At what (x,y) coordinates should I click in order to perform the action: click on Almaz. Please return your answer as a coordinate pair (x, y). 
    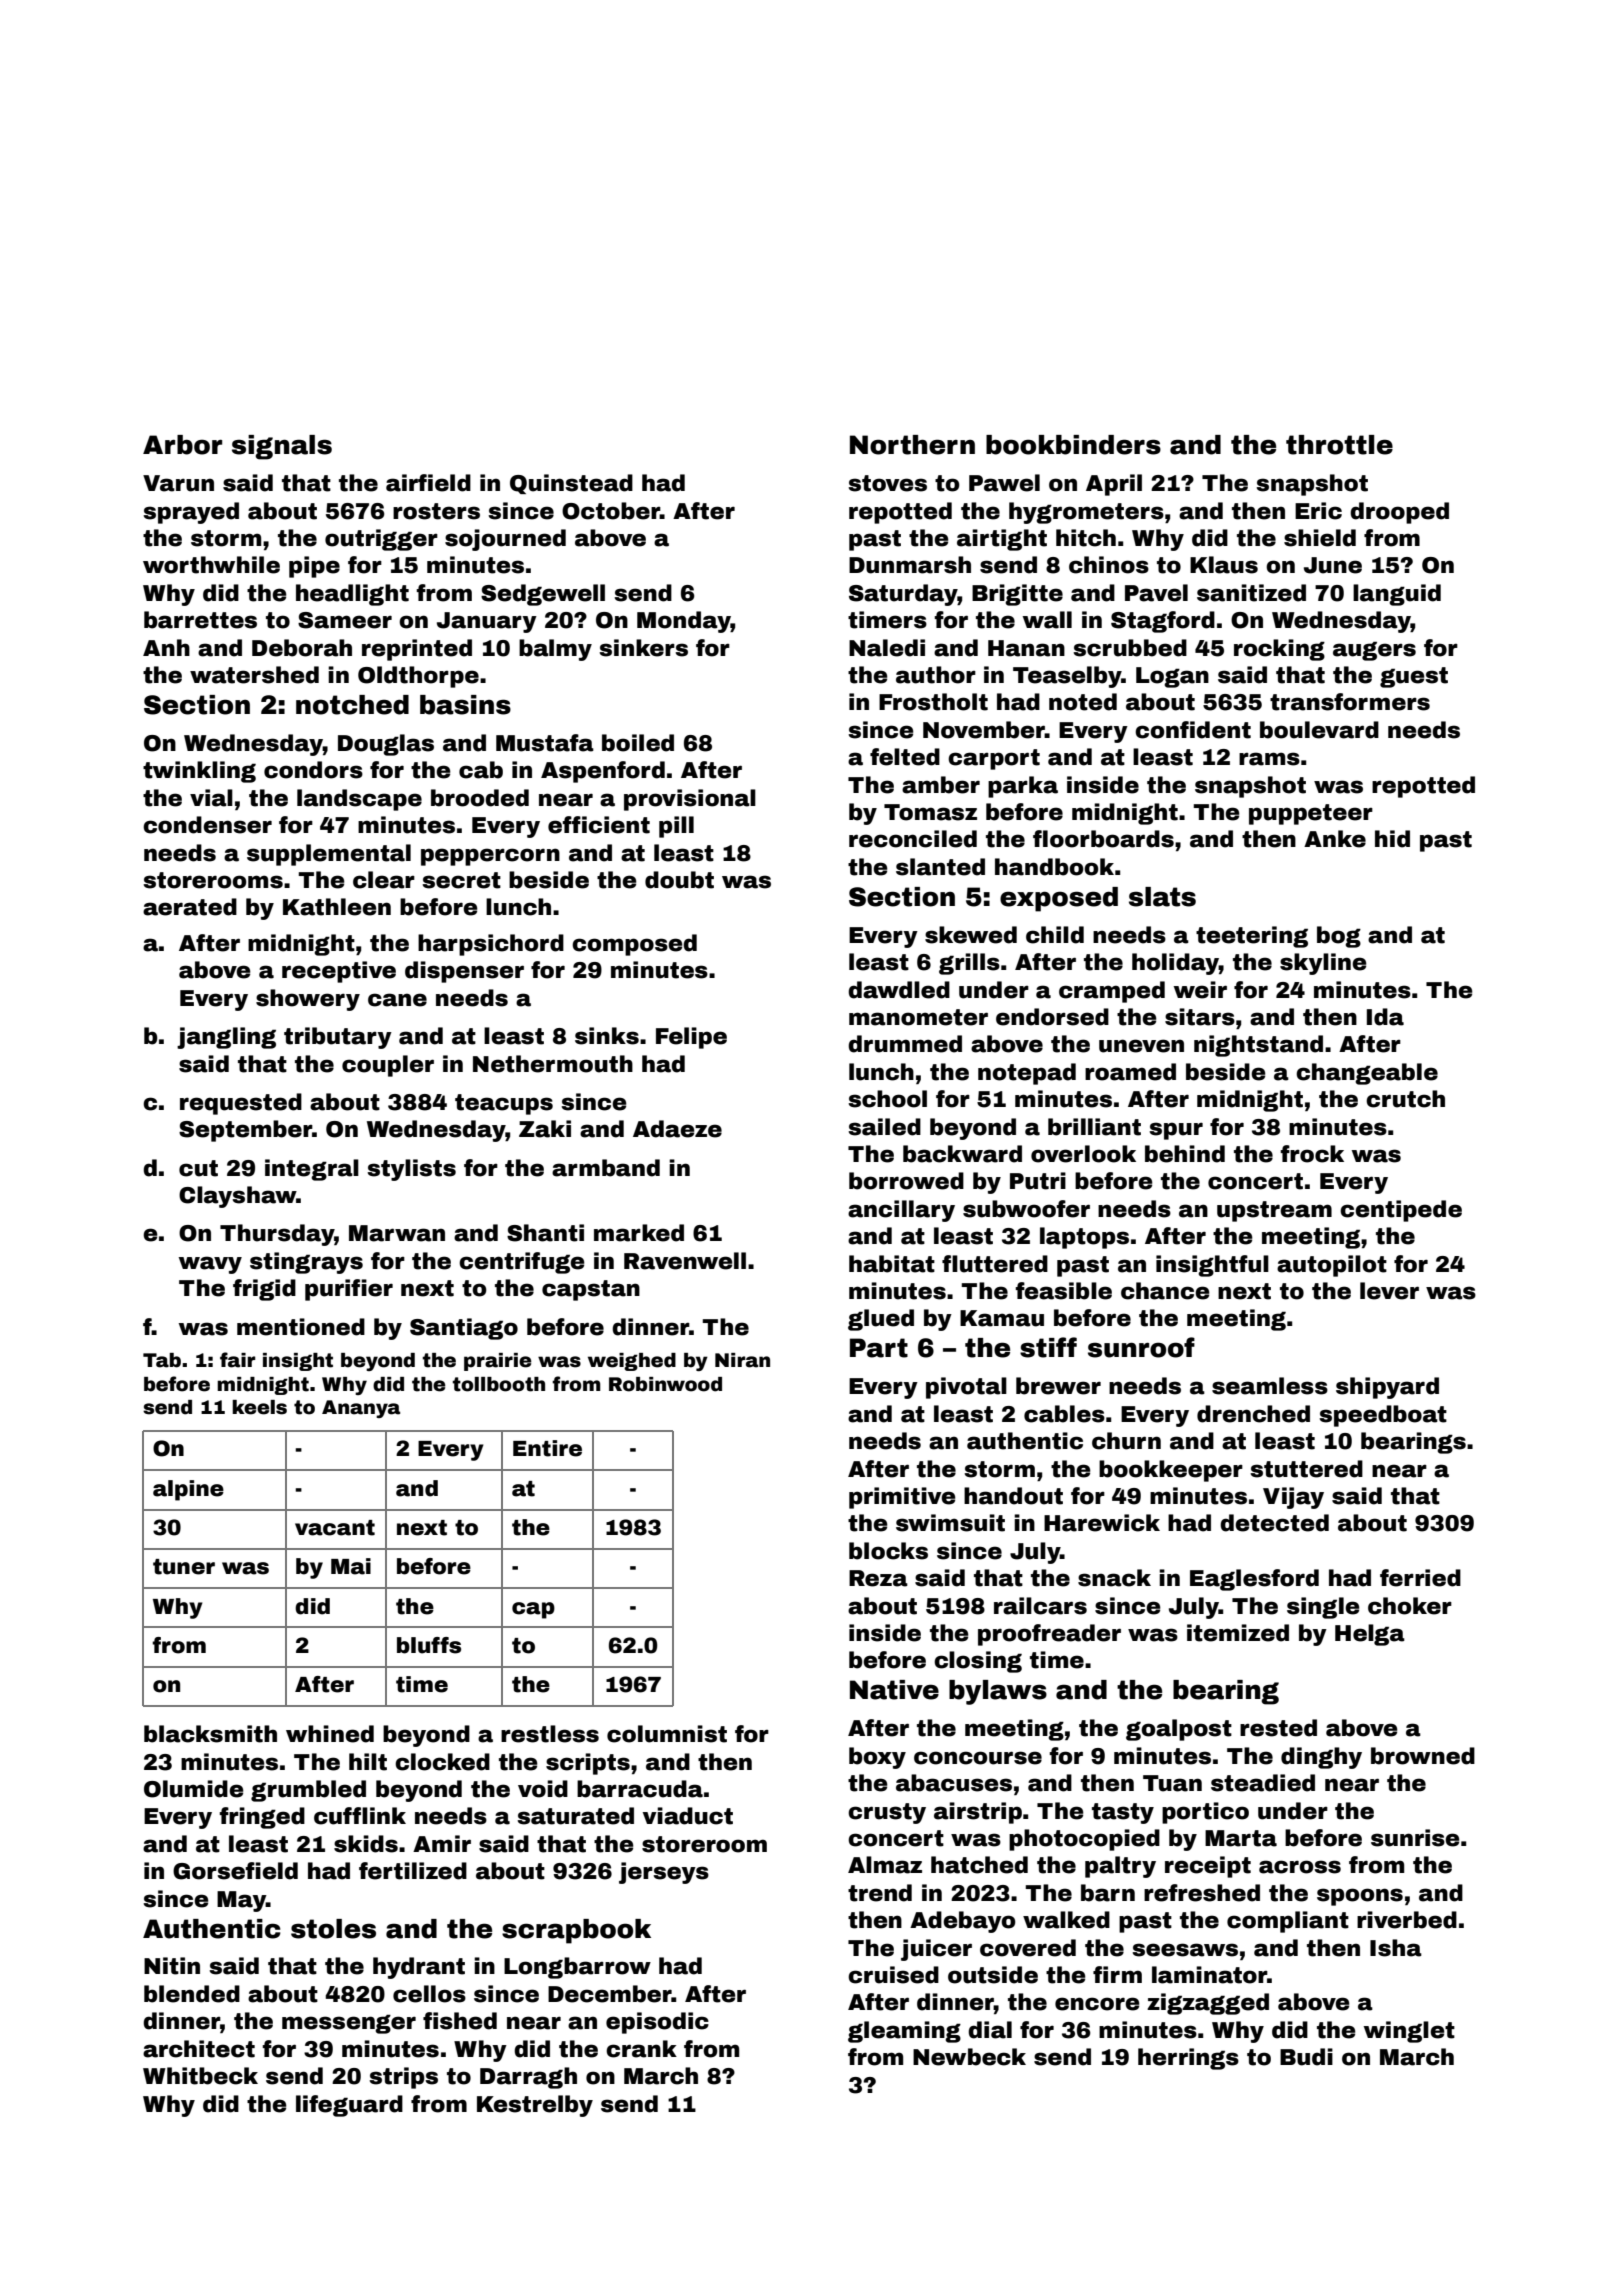
    Looking at the image, I should click on (885, 1865).
